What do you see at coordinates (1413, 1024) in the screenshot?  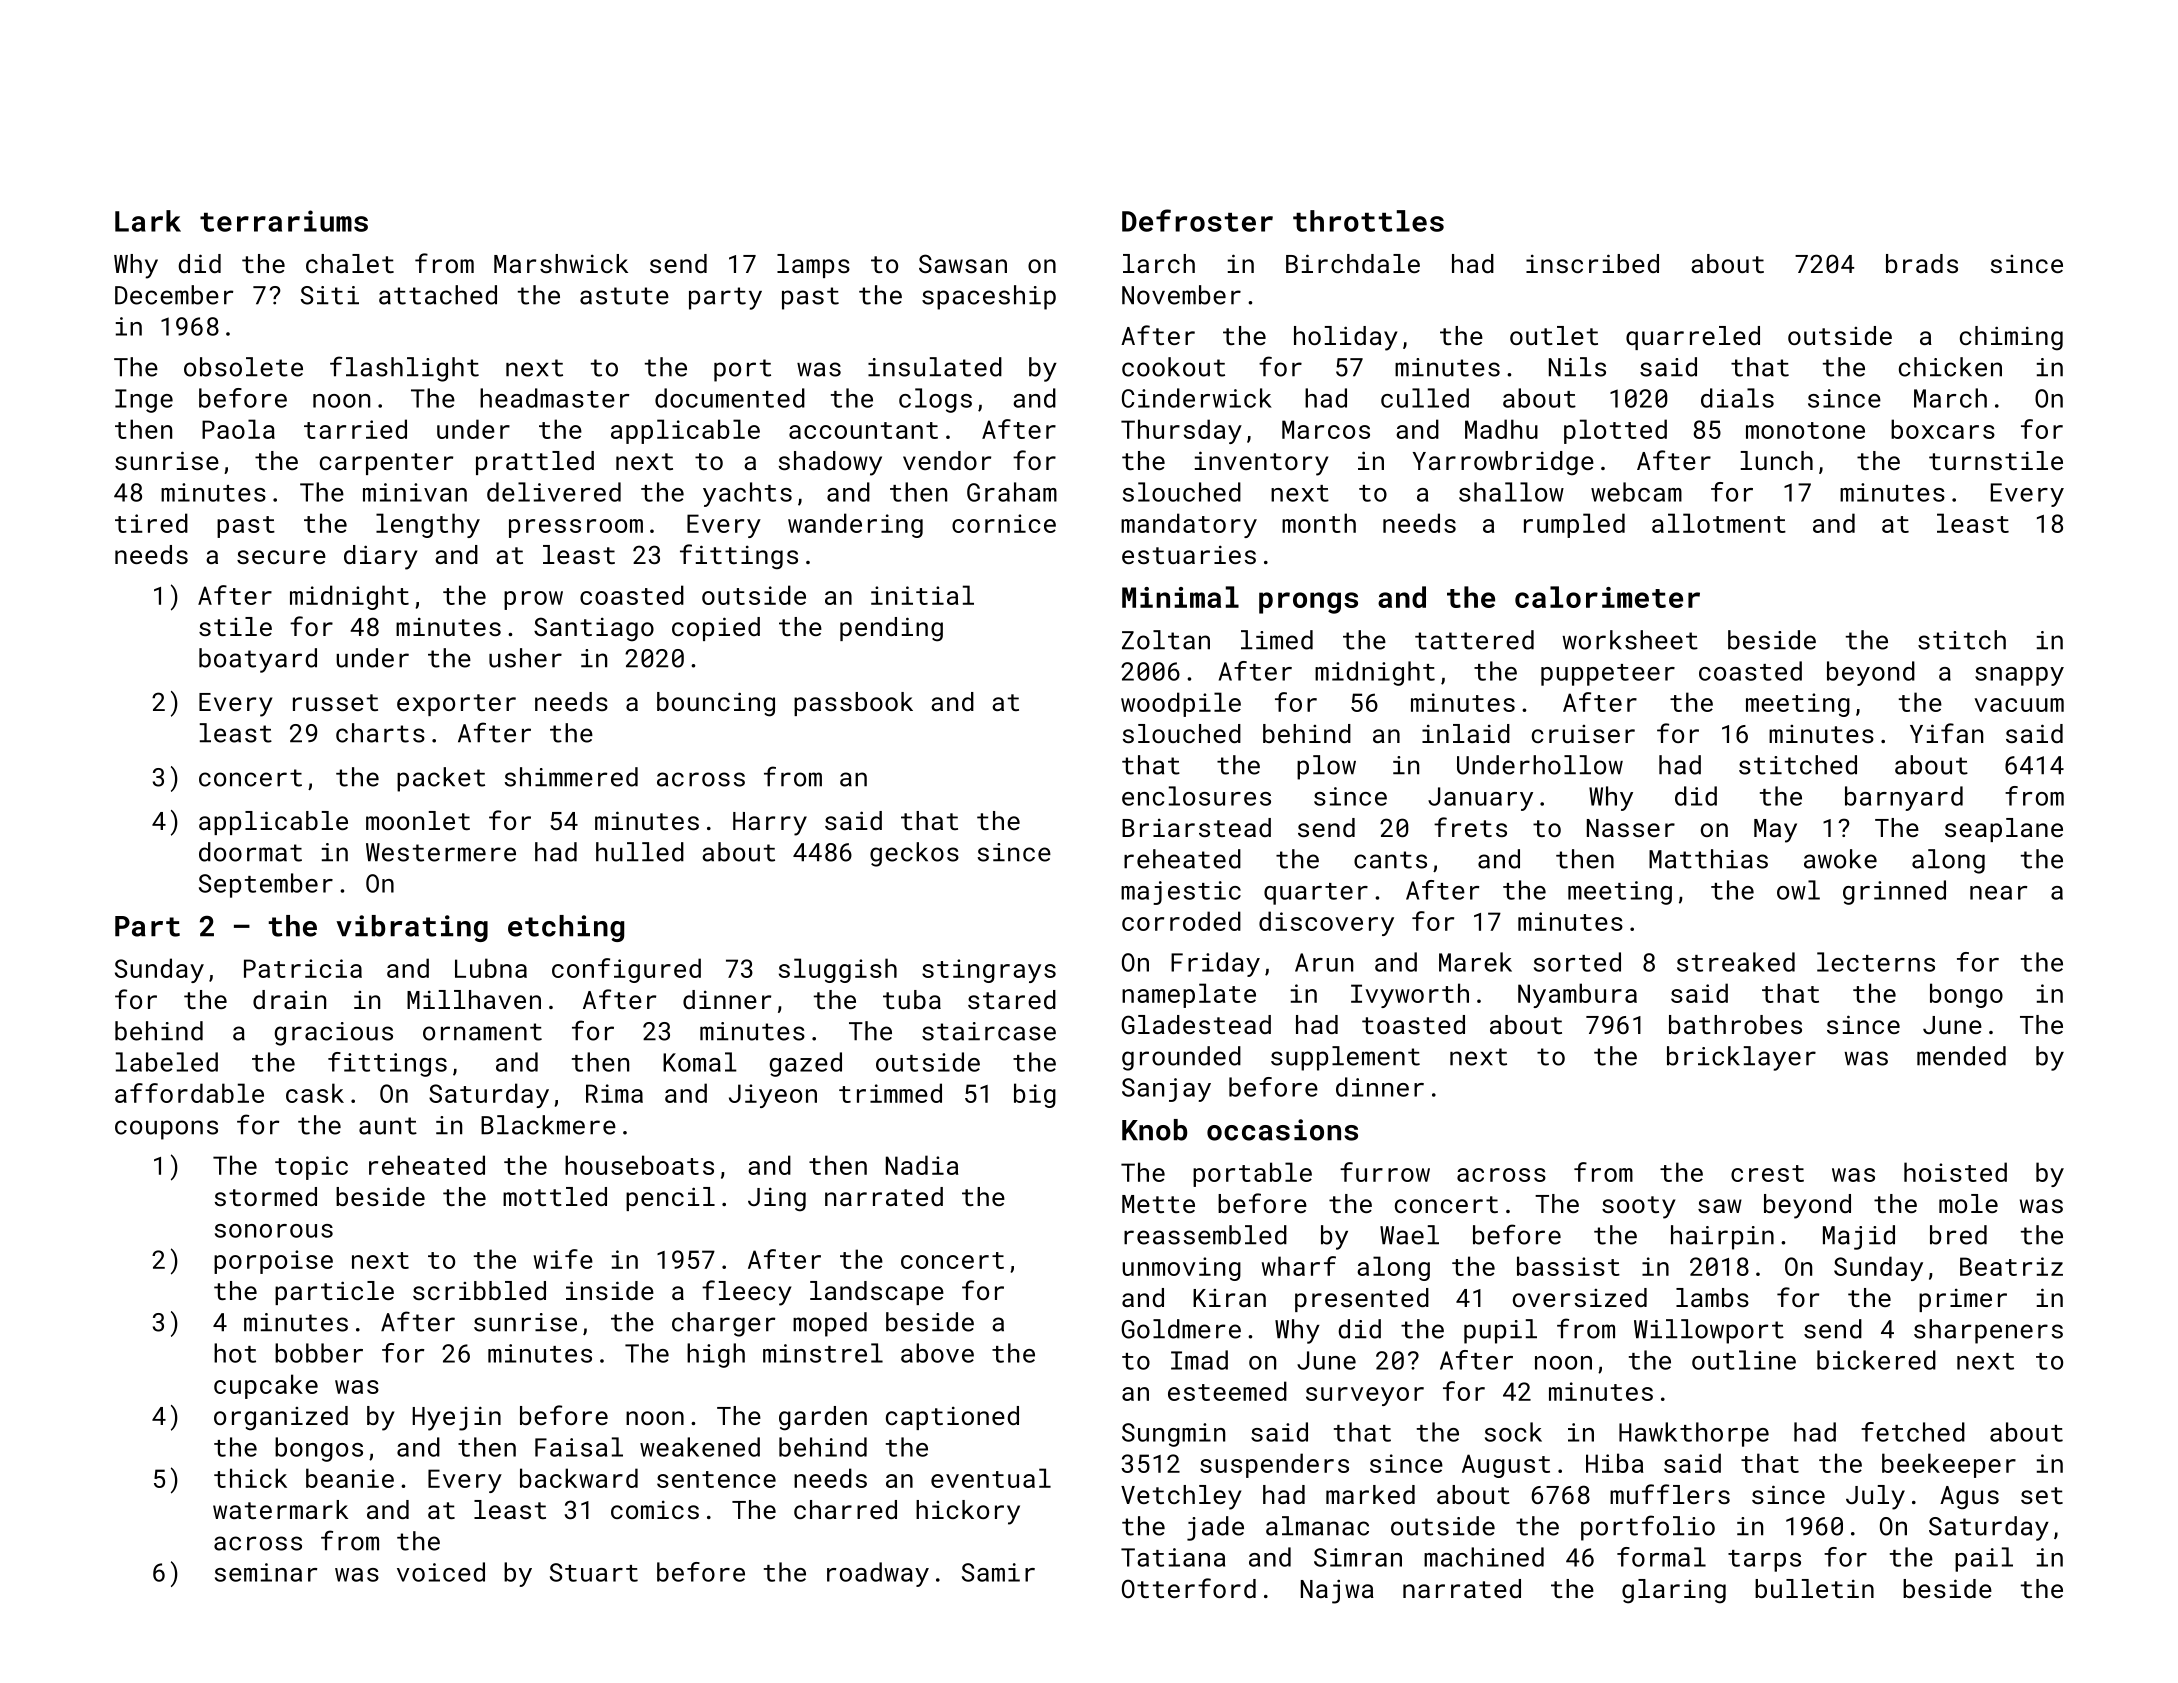 I see `toasted` at bounding box center [1413, 1024].
